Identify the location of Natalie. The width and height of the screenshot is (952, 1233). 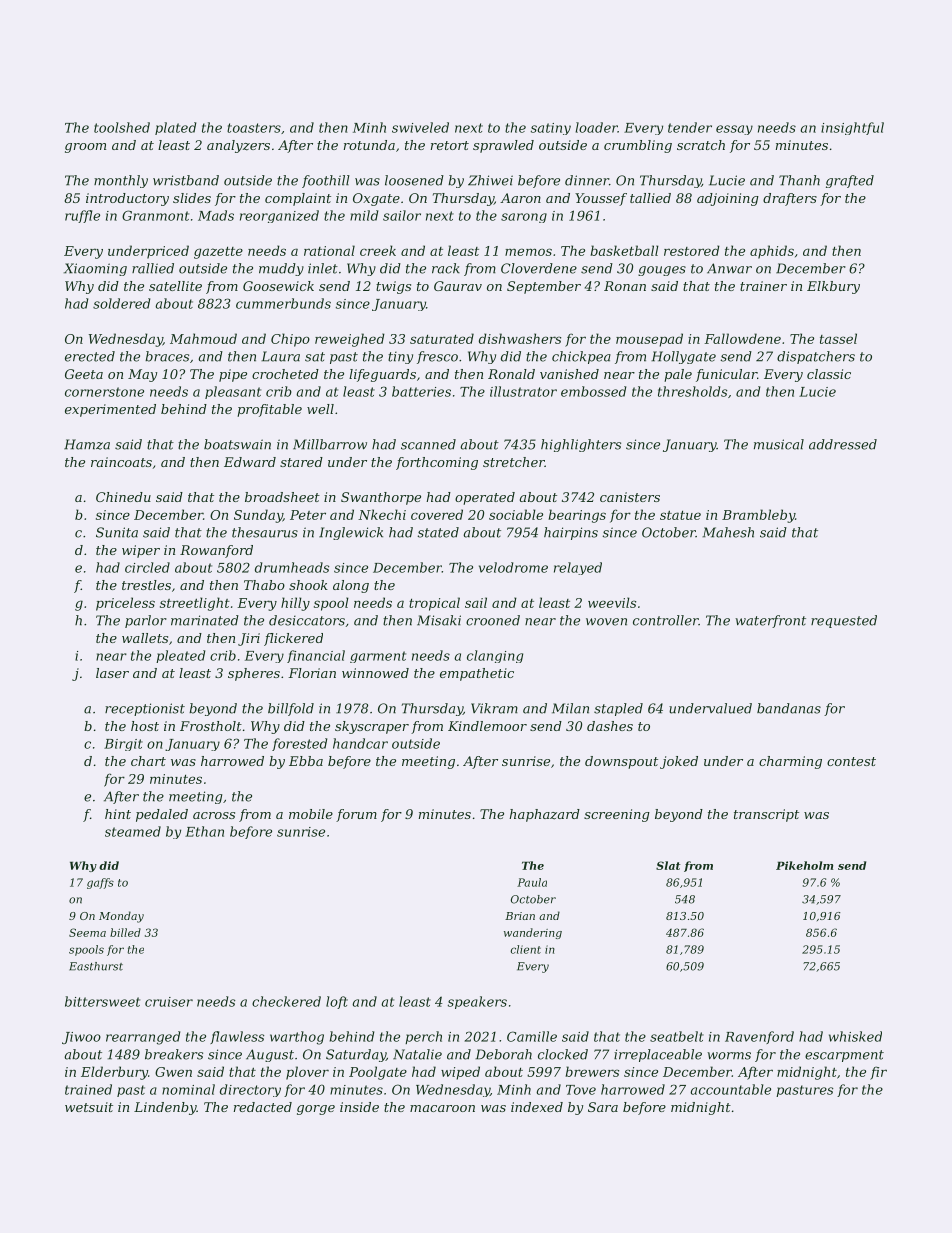
(417, 1054).
